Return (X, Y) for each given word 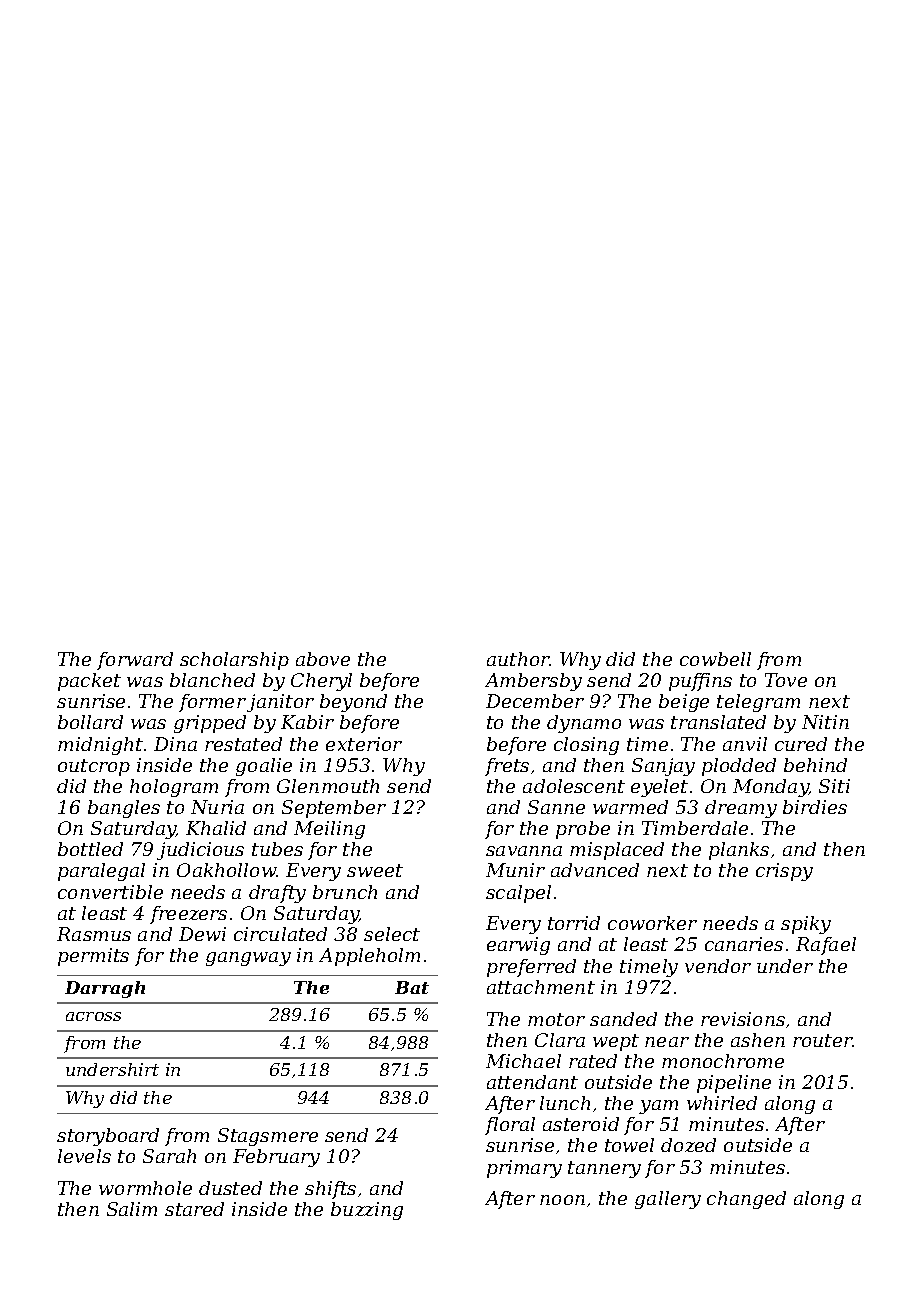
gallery (668, 1200)
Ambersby (533, 682)
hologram (174, 788)
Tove (786, 680)
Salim (132, 1209)
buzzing (367, 1211)
